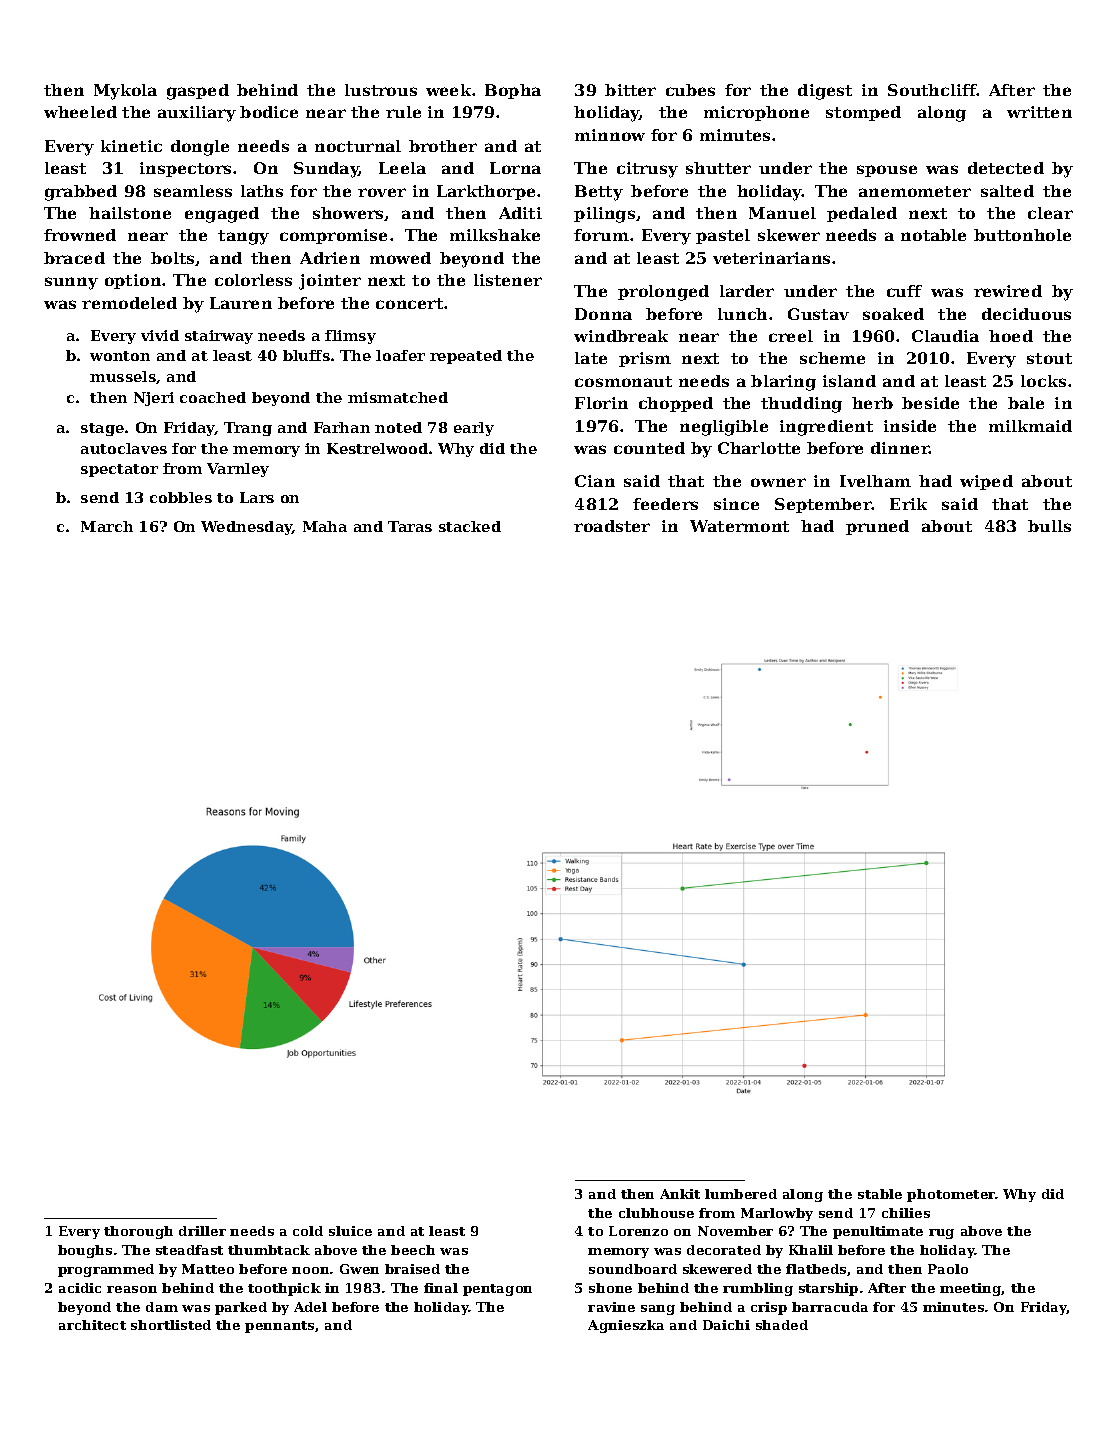  Describe the element at coordinates (181, 497) in the image. I see `cobbles` at that location.
